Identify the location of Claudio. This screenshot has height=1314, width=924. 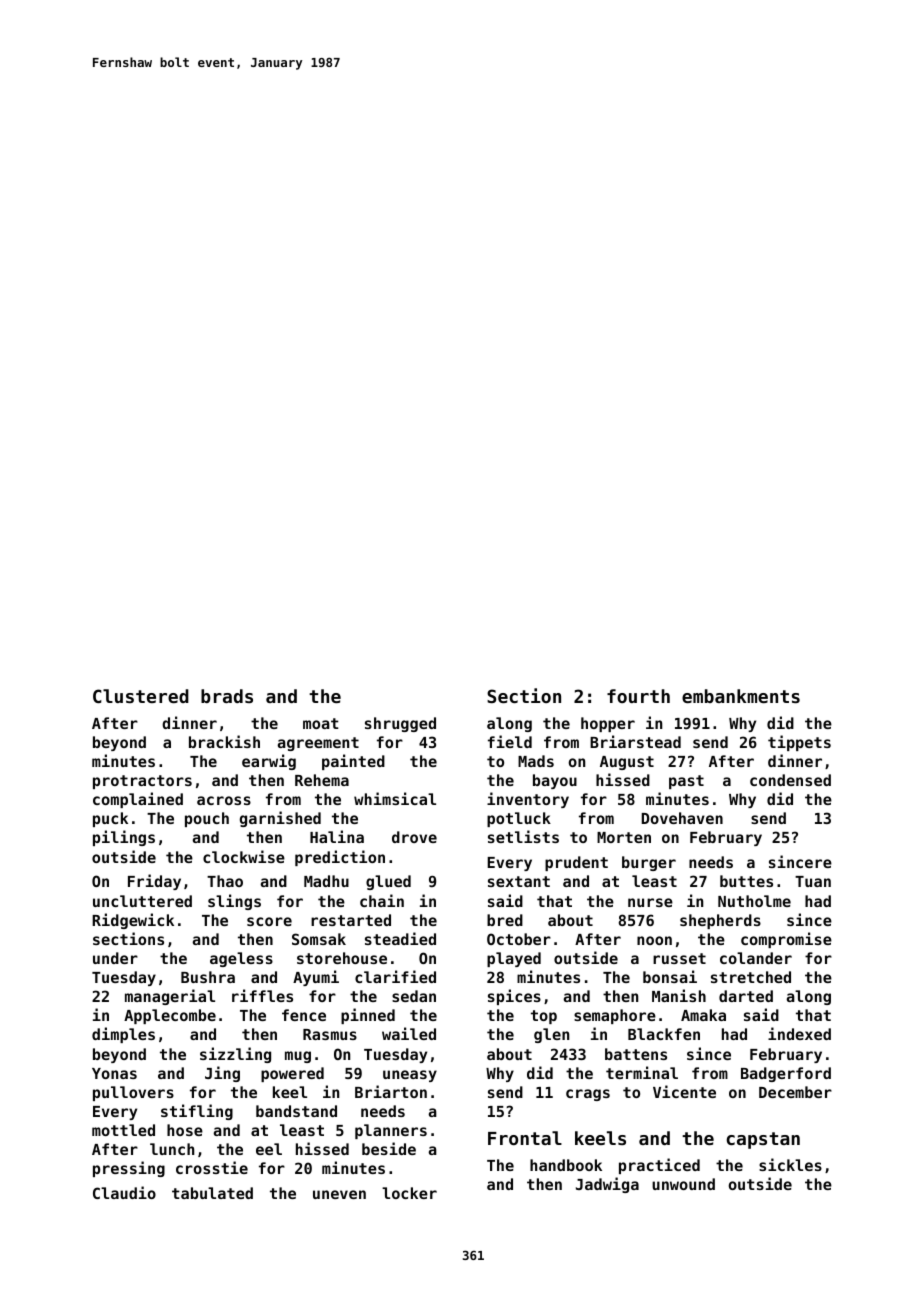
(124, 1192).
